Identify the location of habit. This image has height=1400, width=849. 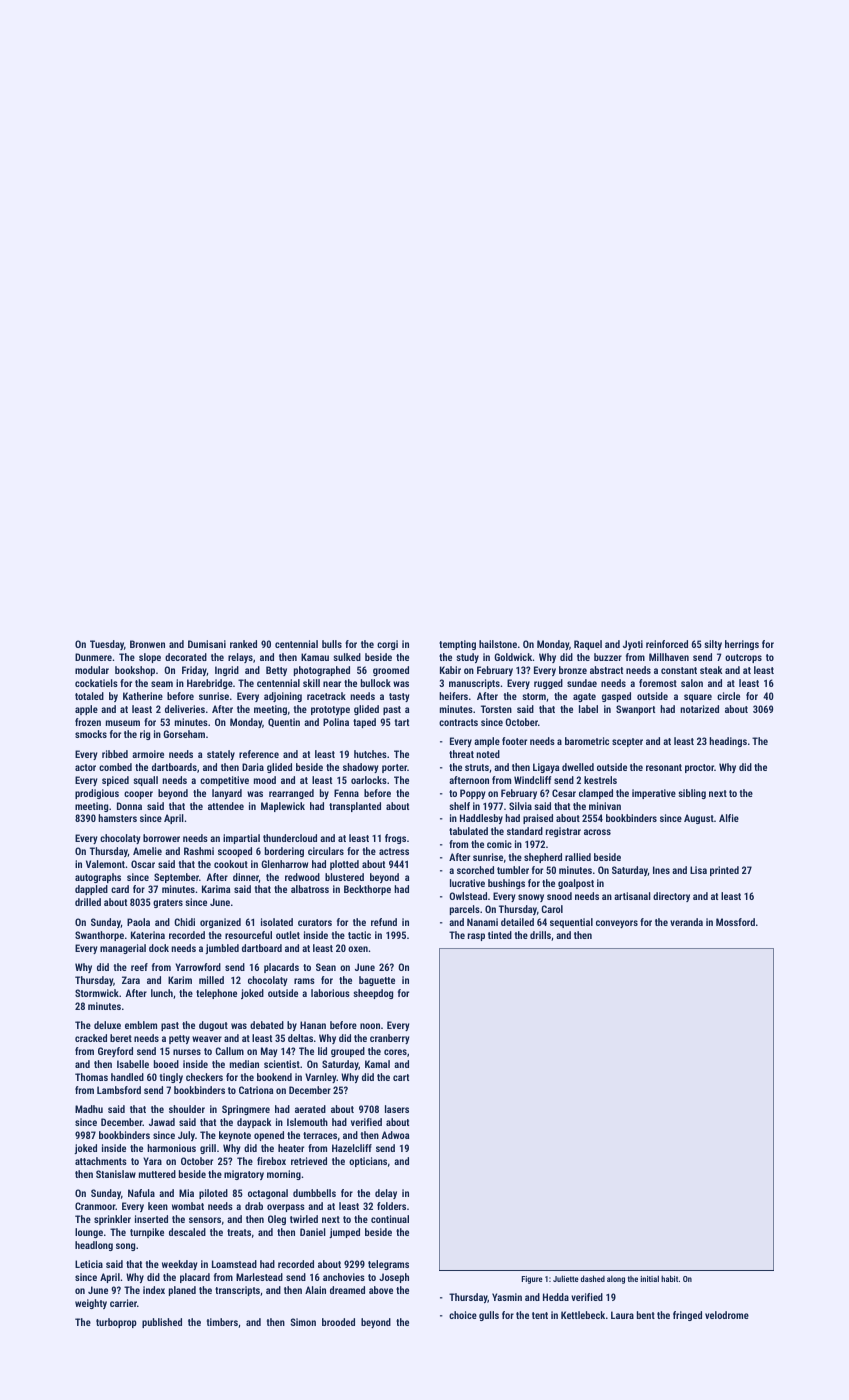
(670, 1278).
